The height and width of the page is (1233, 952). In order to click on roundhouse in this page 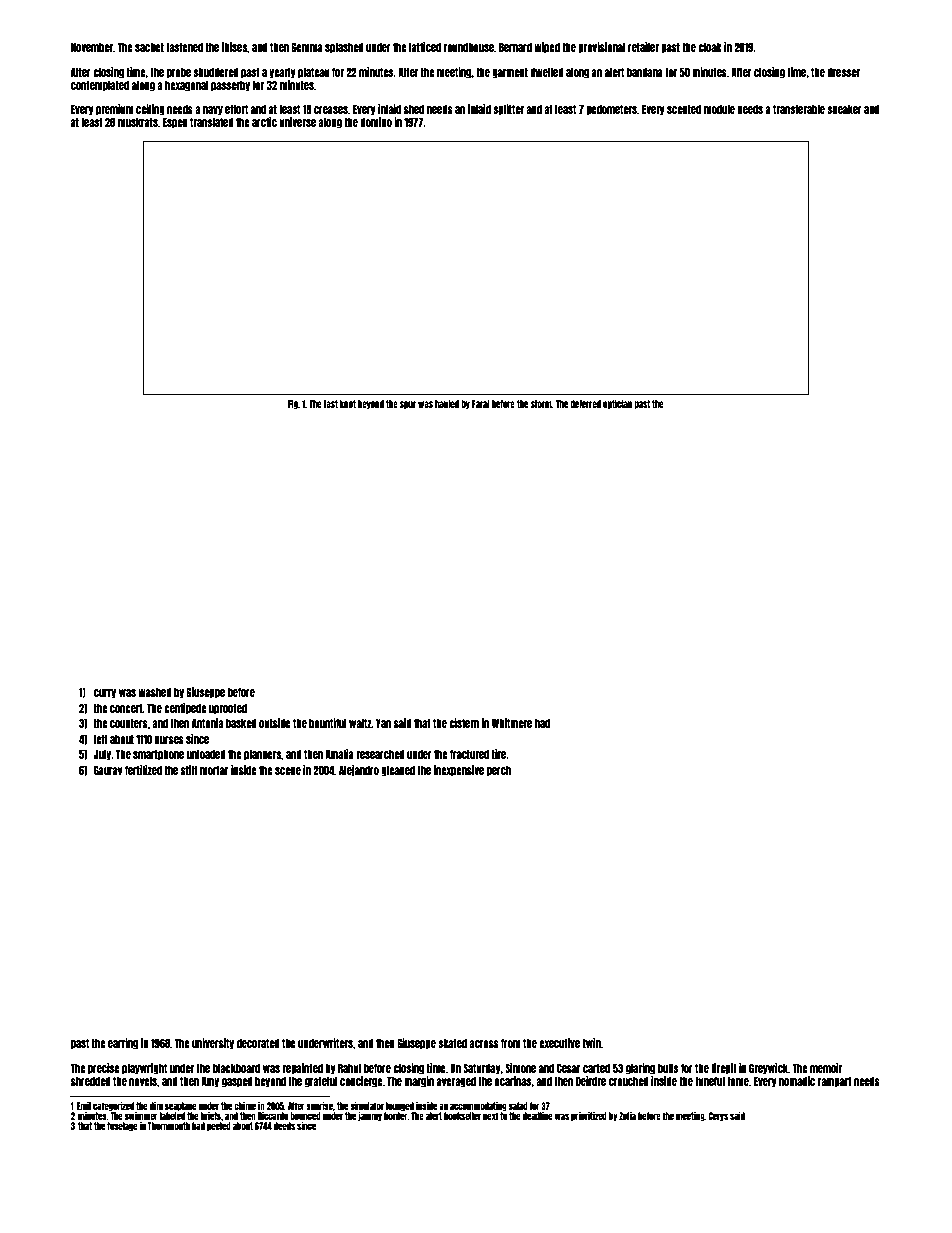, I will do `click(469, 47)`.
